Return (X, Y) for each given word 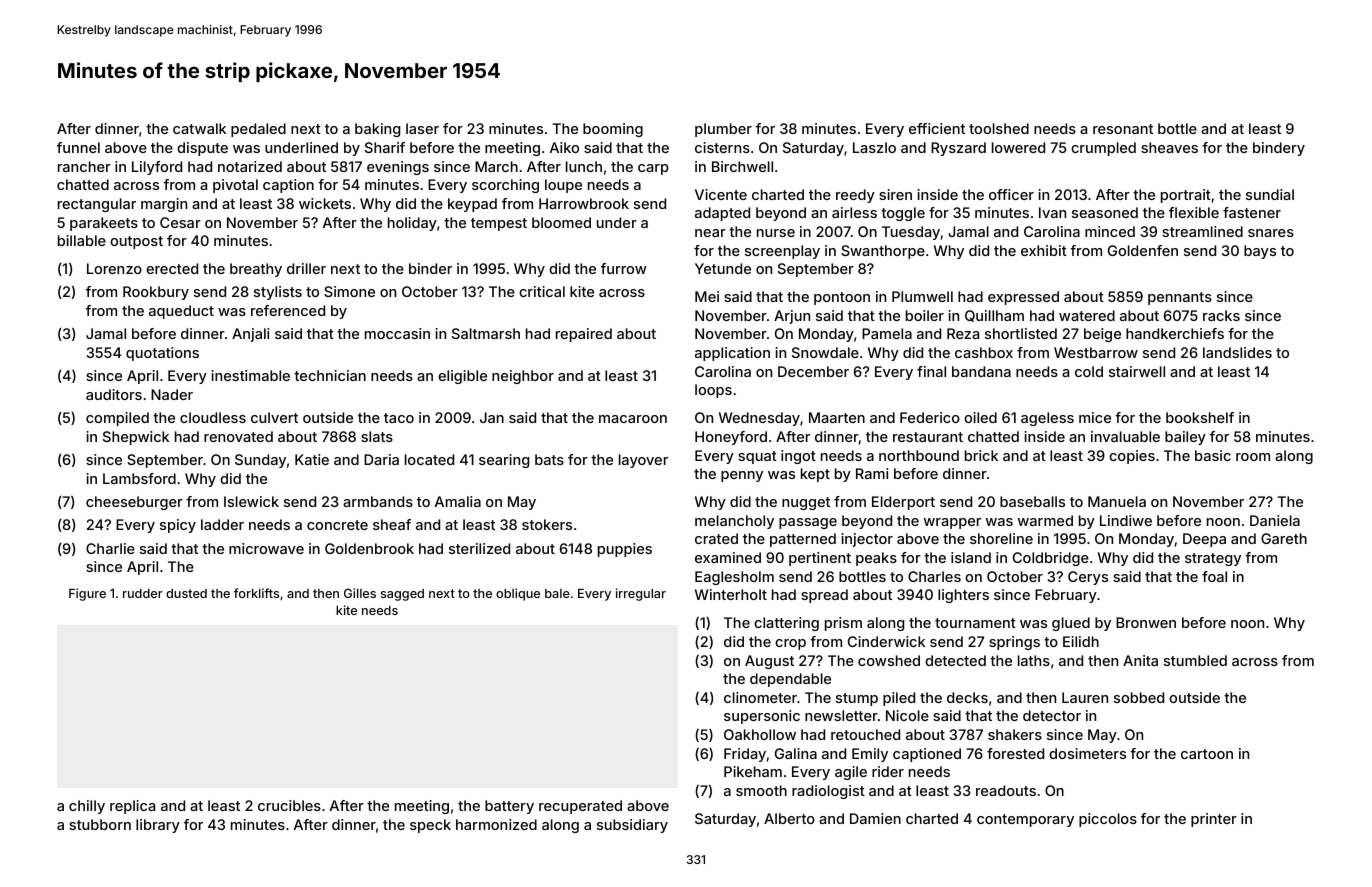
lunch (584, 166)
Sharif (385, 147)
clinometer (760, 697)
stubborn (100, 824)
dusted (186, 593)
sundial (1270, 194)
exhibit (1044, 250)
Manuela (1117, 501)
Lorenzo (114, 268)
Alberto (789, 818)
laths (1034, 660)
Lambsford (139, 478)
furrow (624, 268)
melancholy (734, 522)
